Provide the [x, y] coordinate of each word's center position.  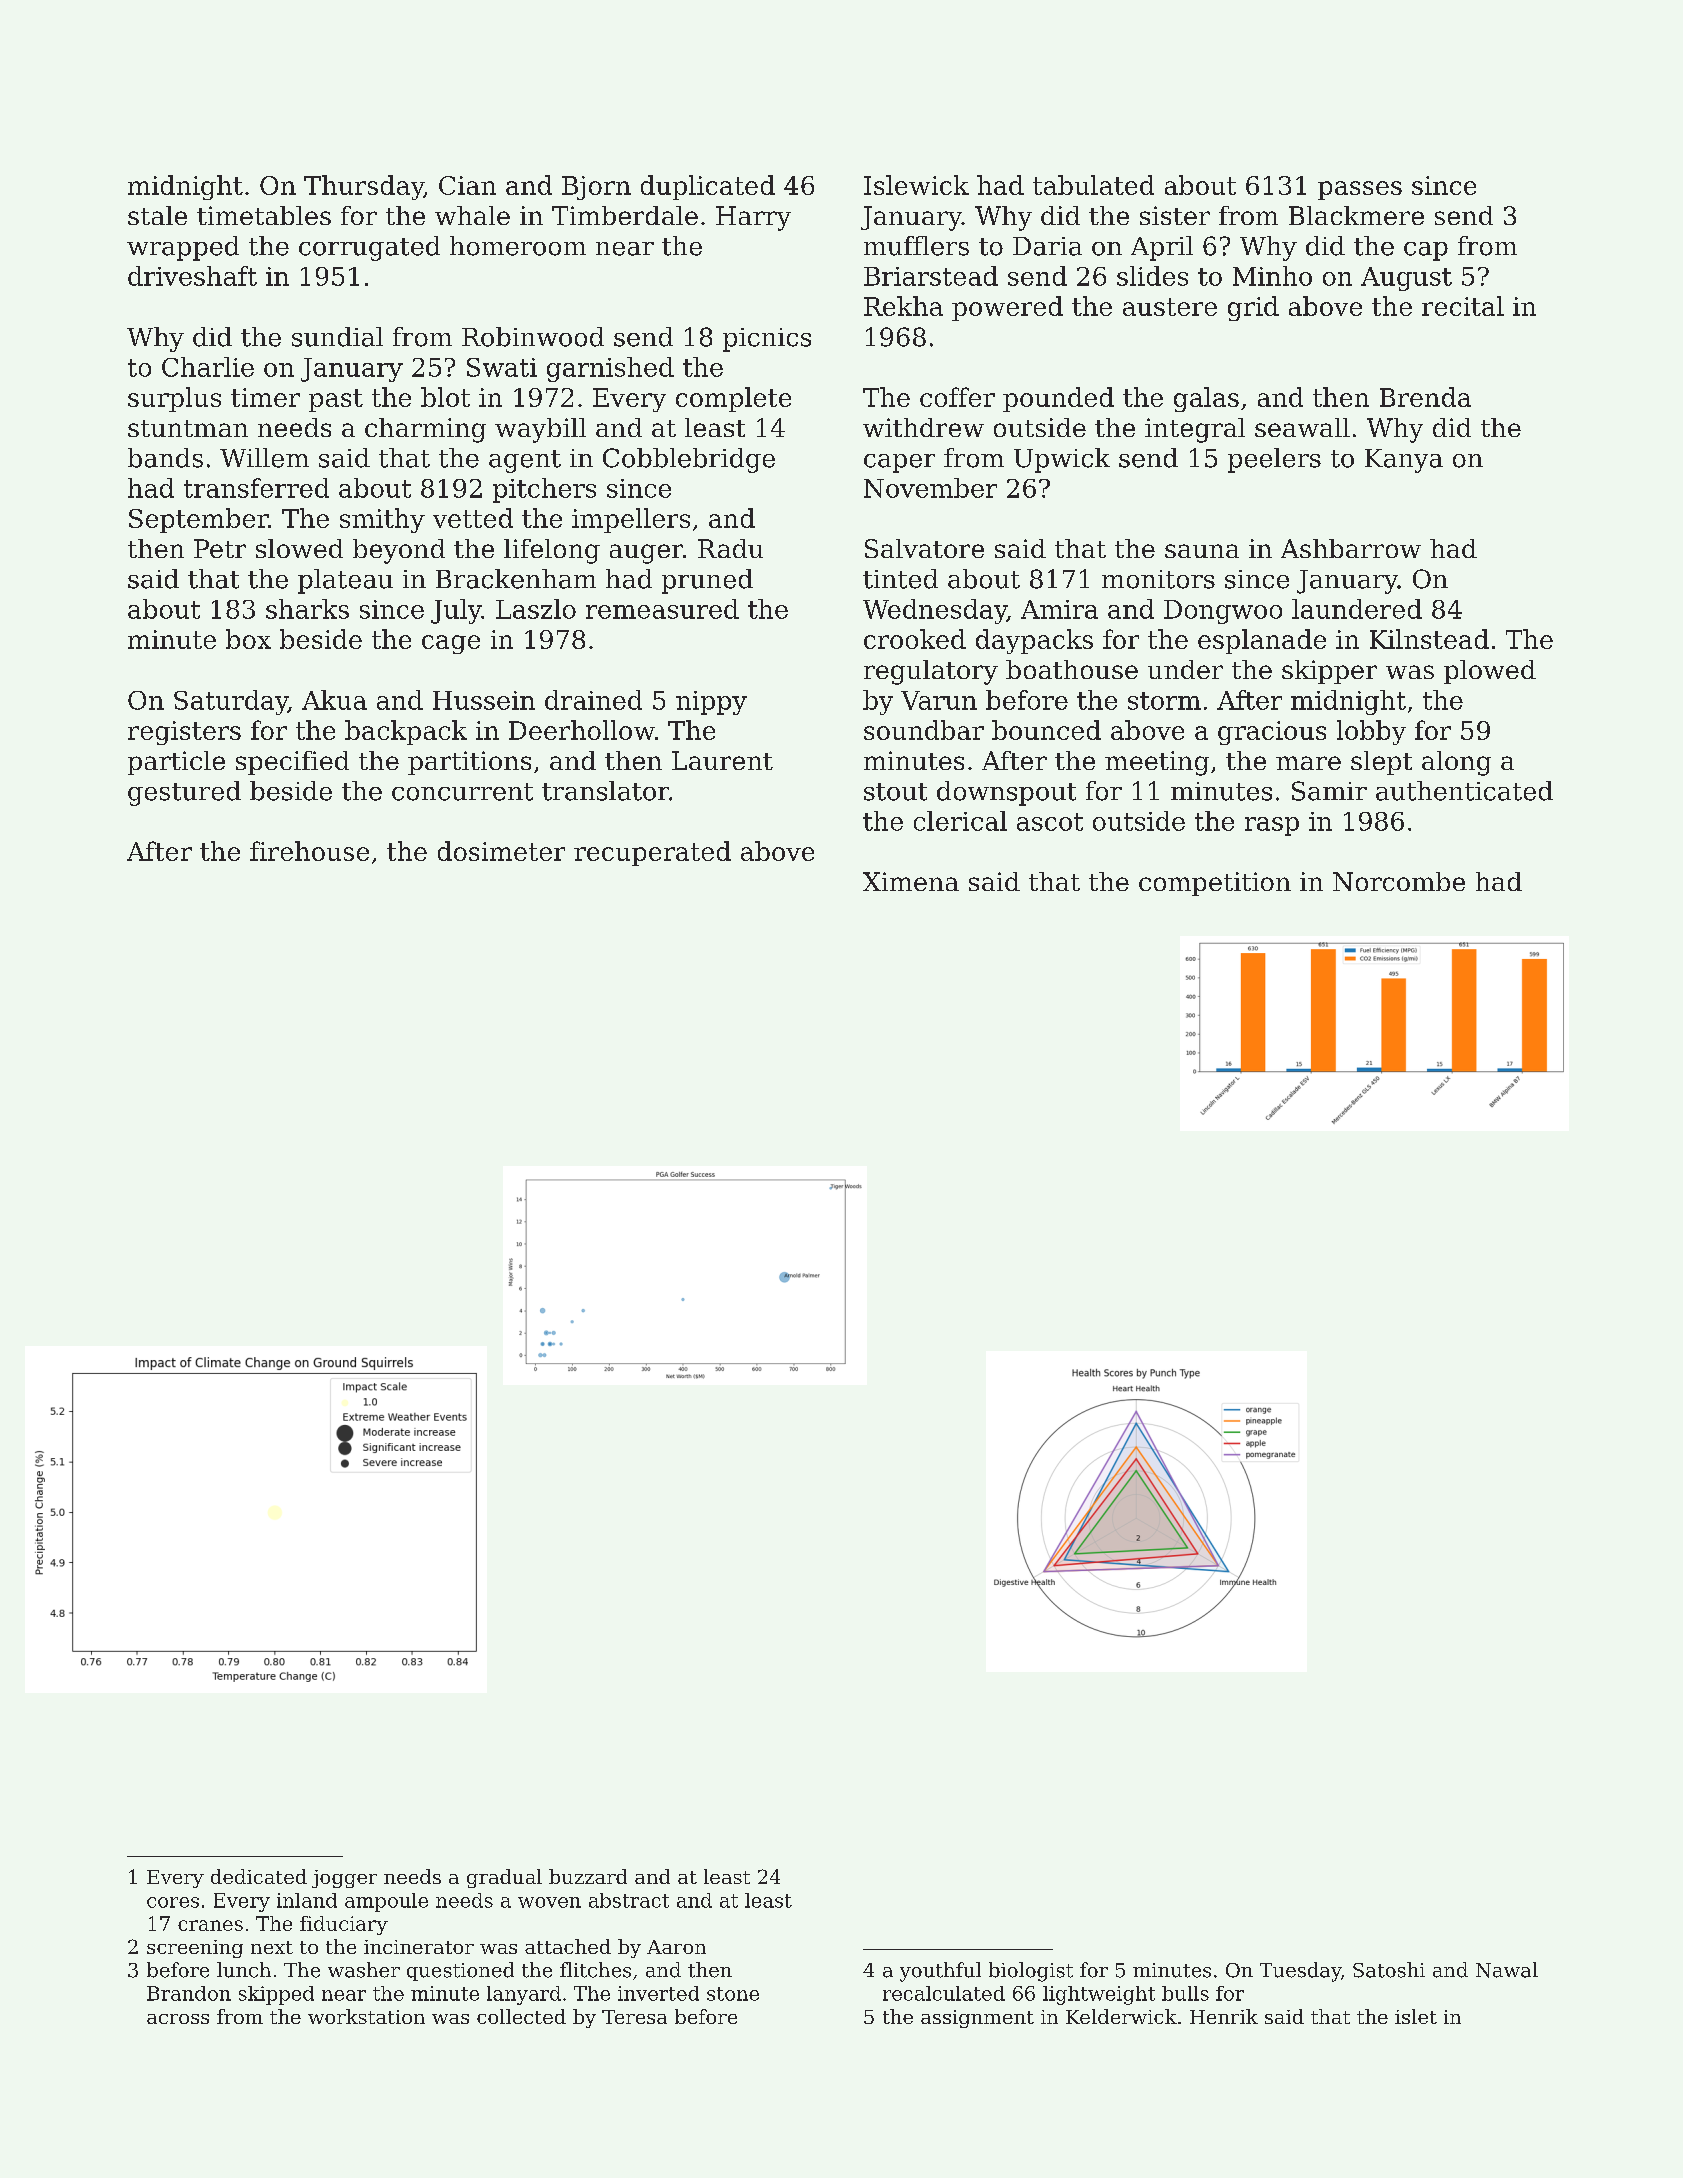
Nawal [1507, 1970]
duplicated [708, 187]
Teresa [634, 2017]
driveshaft [192, 276]
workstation [366, 2016]
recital [1463, 306]
